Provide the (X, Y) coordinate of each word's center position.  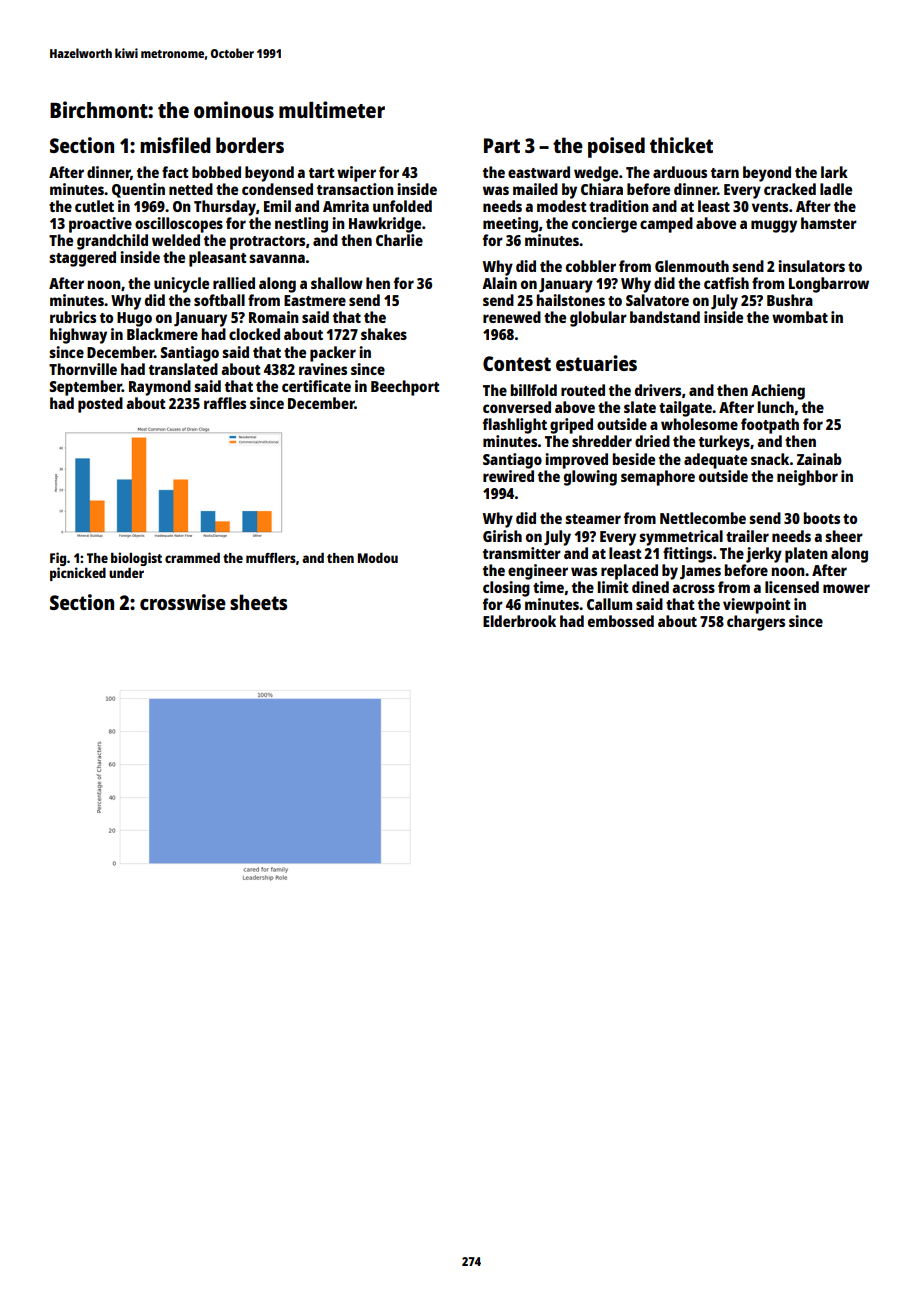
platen (806, 555)
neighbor (807, 478)
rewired (508, 476)
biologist (136, 559)
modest (562, 206)
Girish (502, 536)
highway (78, 336)
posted (100, 405)
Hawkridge (385, 225)
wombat (800, 317)
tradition (619, 206)
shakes (384, 334)
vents (770, 207)
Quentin (138, 190)
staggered (82, 259)
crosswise (183, 602)
